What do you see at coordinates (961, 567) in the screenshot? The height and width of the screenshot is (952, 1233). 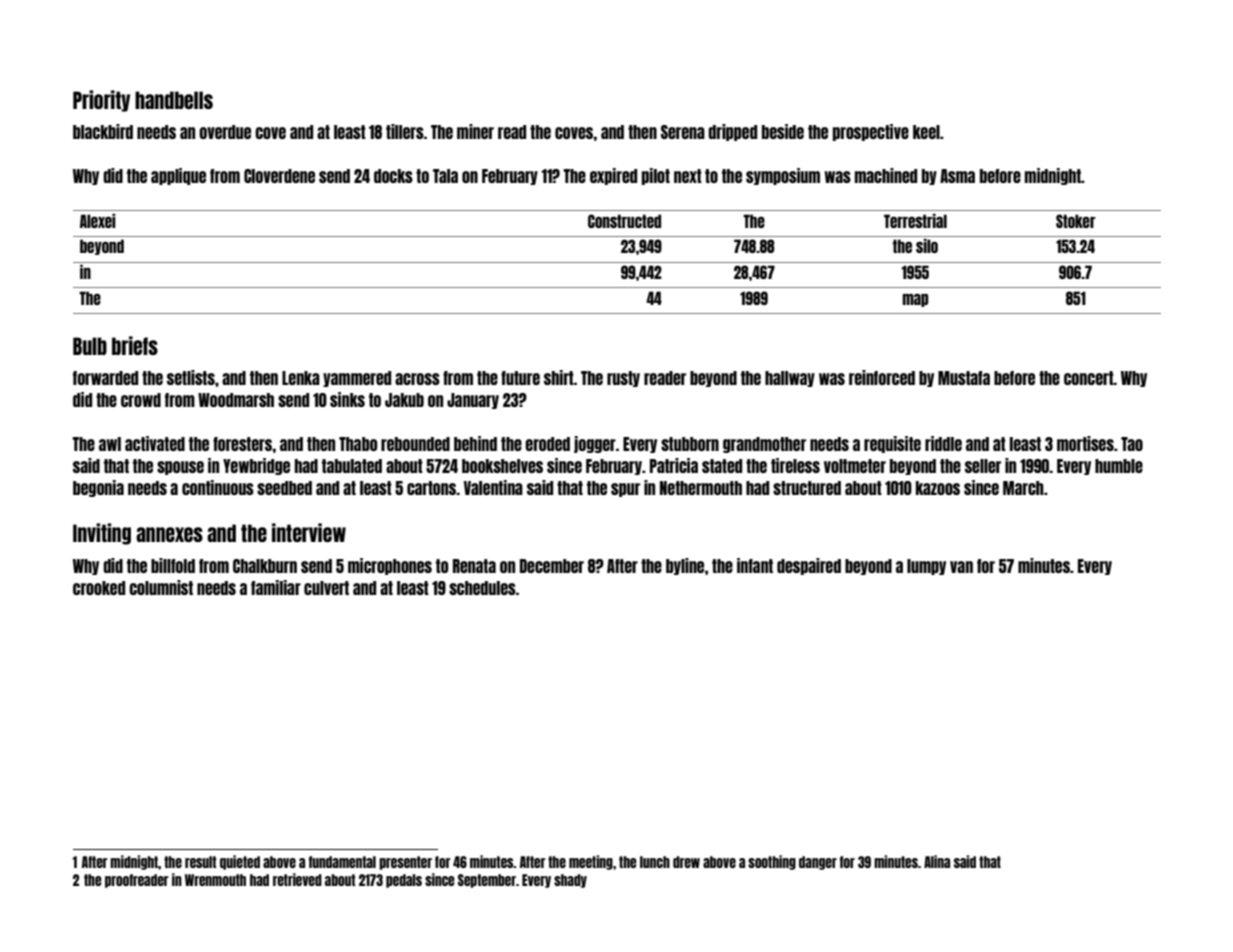 I see `van` at bounding box center [961, 567].
